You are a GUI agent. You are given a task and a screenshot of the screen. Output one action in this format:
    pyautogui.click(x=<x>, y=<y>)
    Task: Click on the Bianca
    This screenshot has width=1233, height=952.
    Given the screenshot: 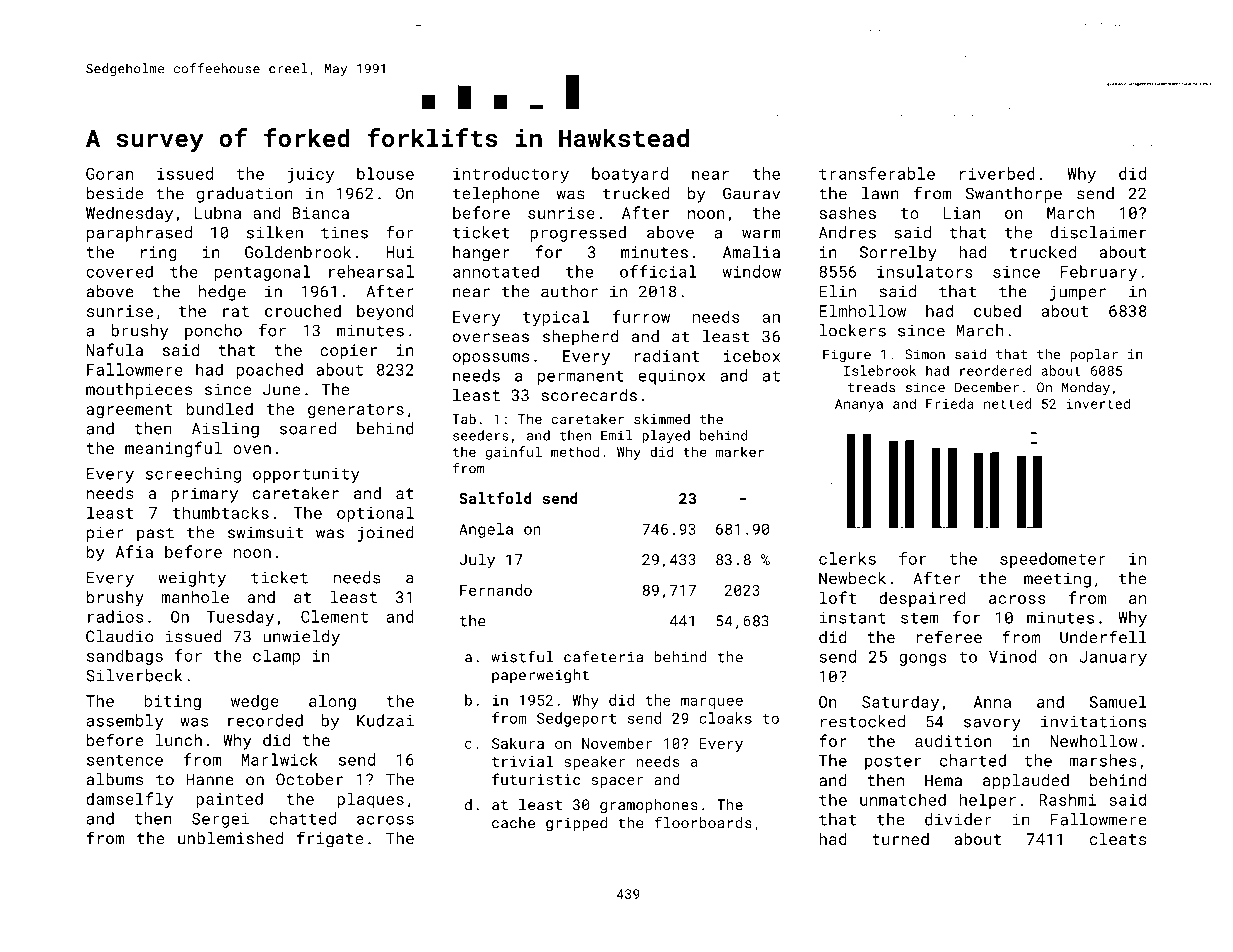 What is the action you would take?
    pyautogui.click(x=321, y=213)
